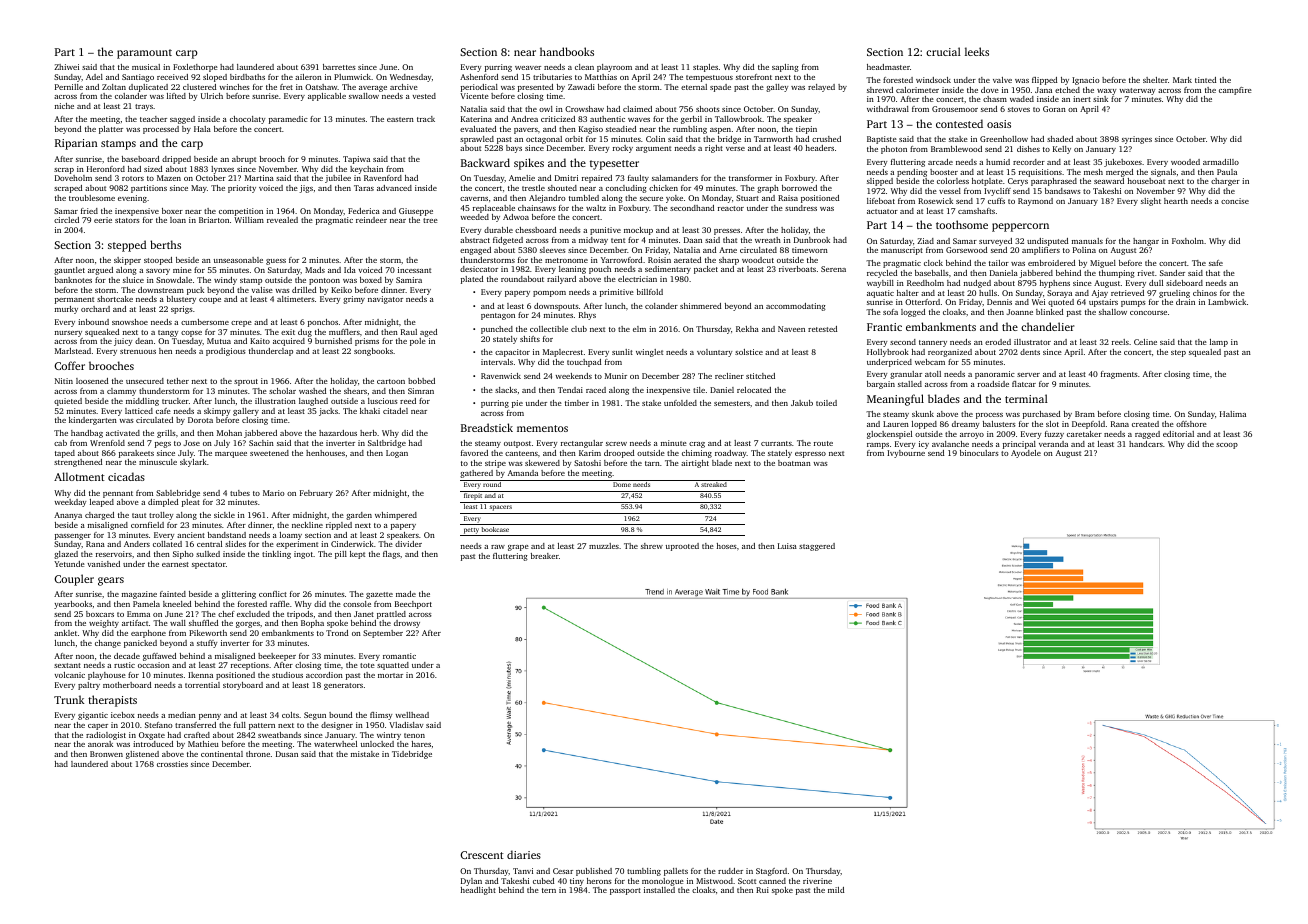 The width and height of the page is (1308, 924). What do you see at coordinates (943, 51) in the page?
I see `crucial` at bounding box center [943, 51].
